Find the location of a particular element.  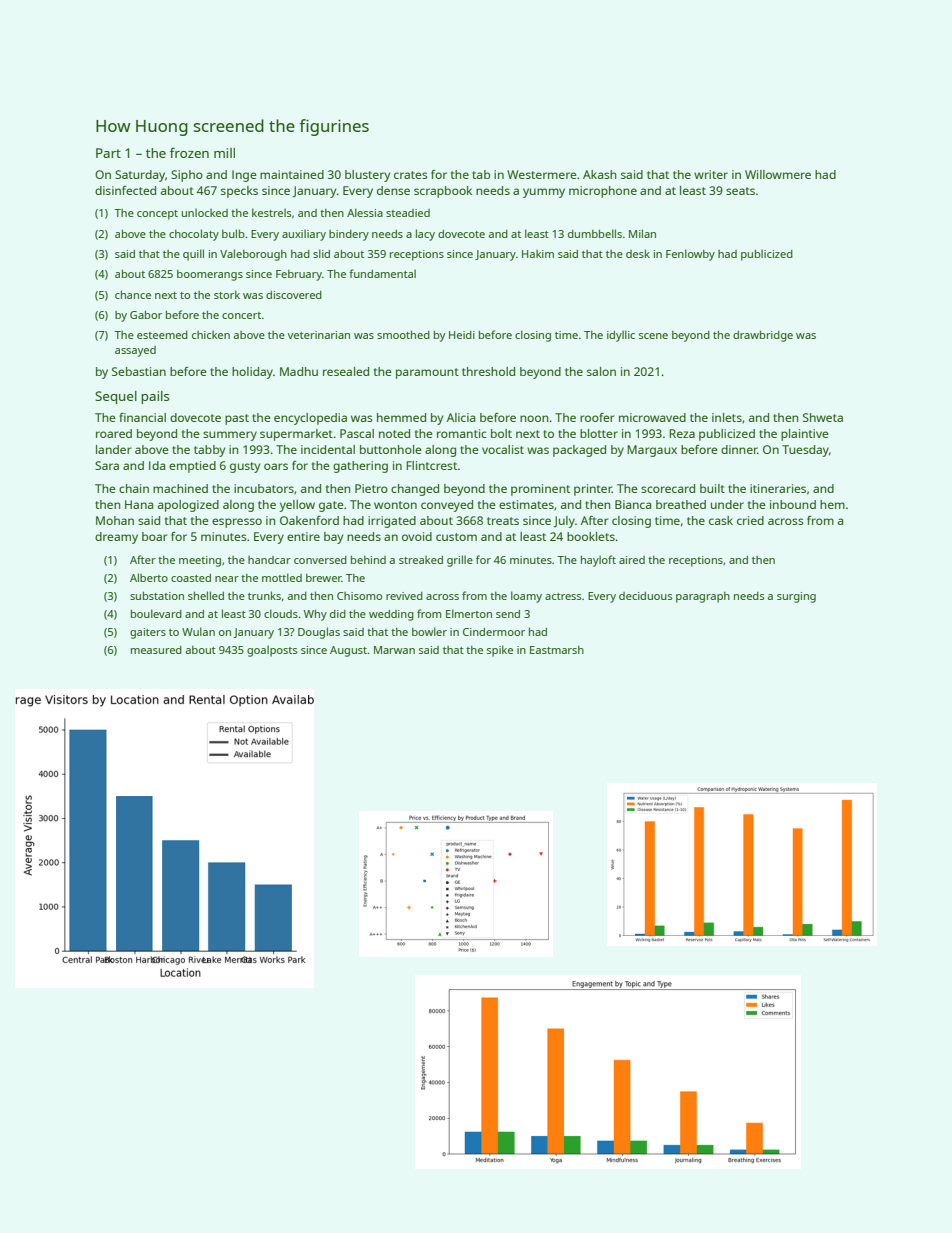

seats is located at coordinates (740, 191).
